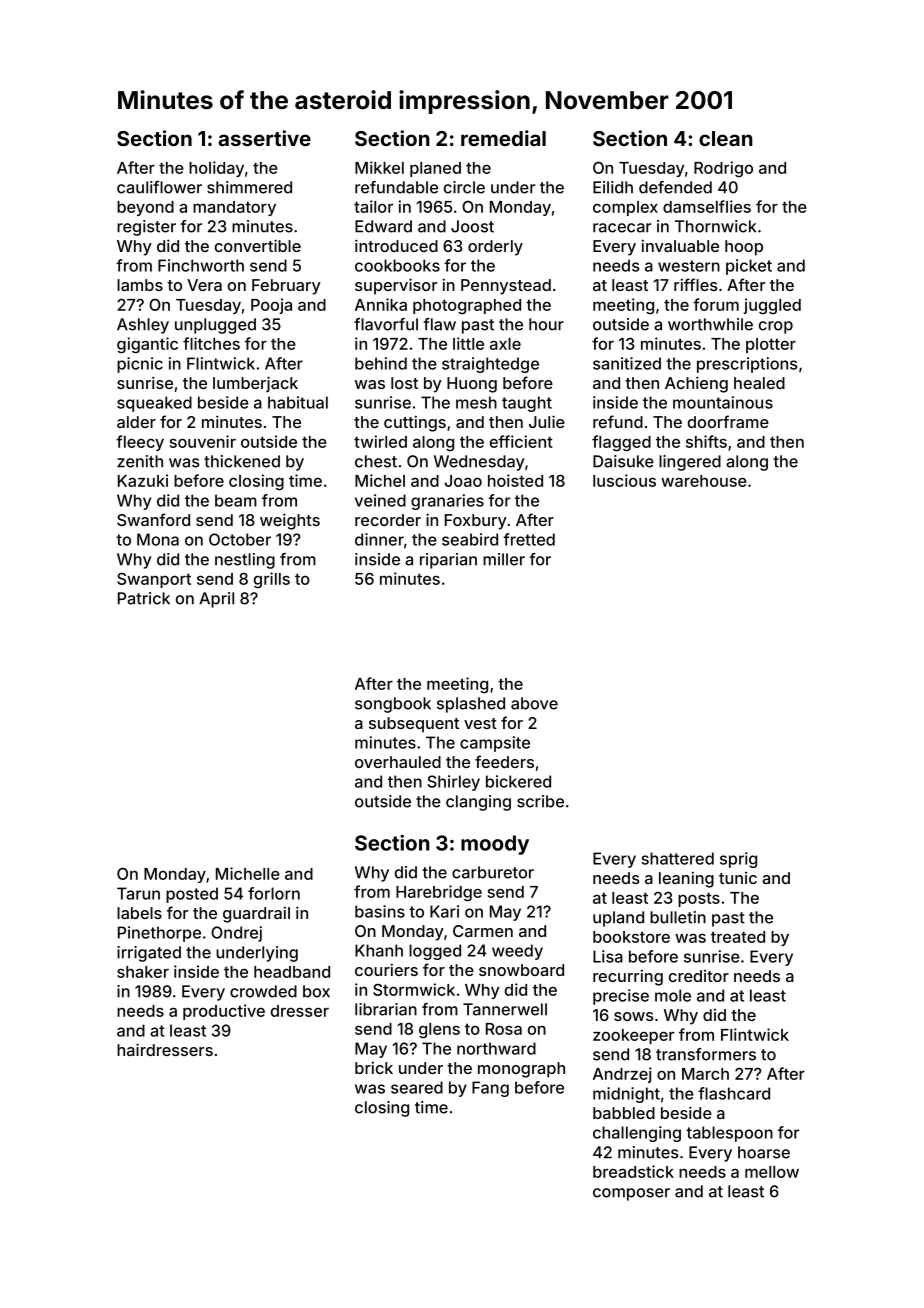 This document has height=1308, width=924. I want to click on April, so click(216, 600).
